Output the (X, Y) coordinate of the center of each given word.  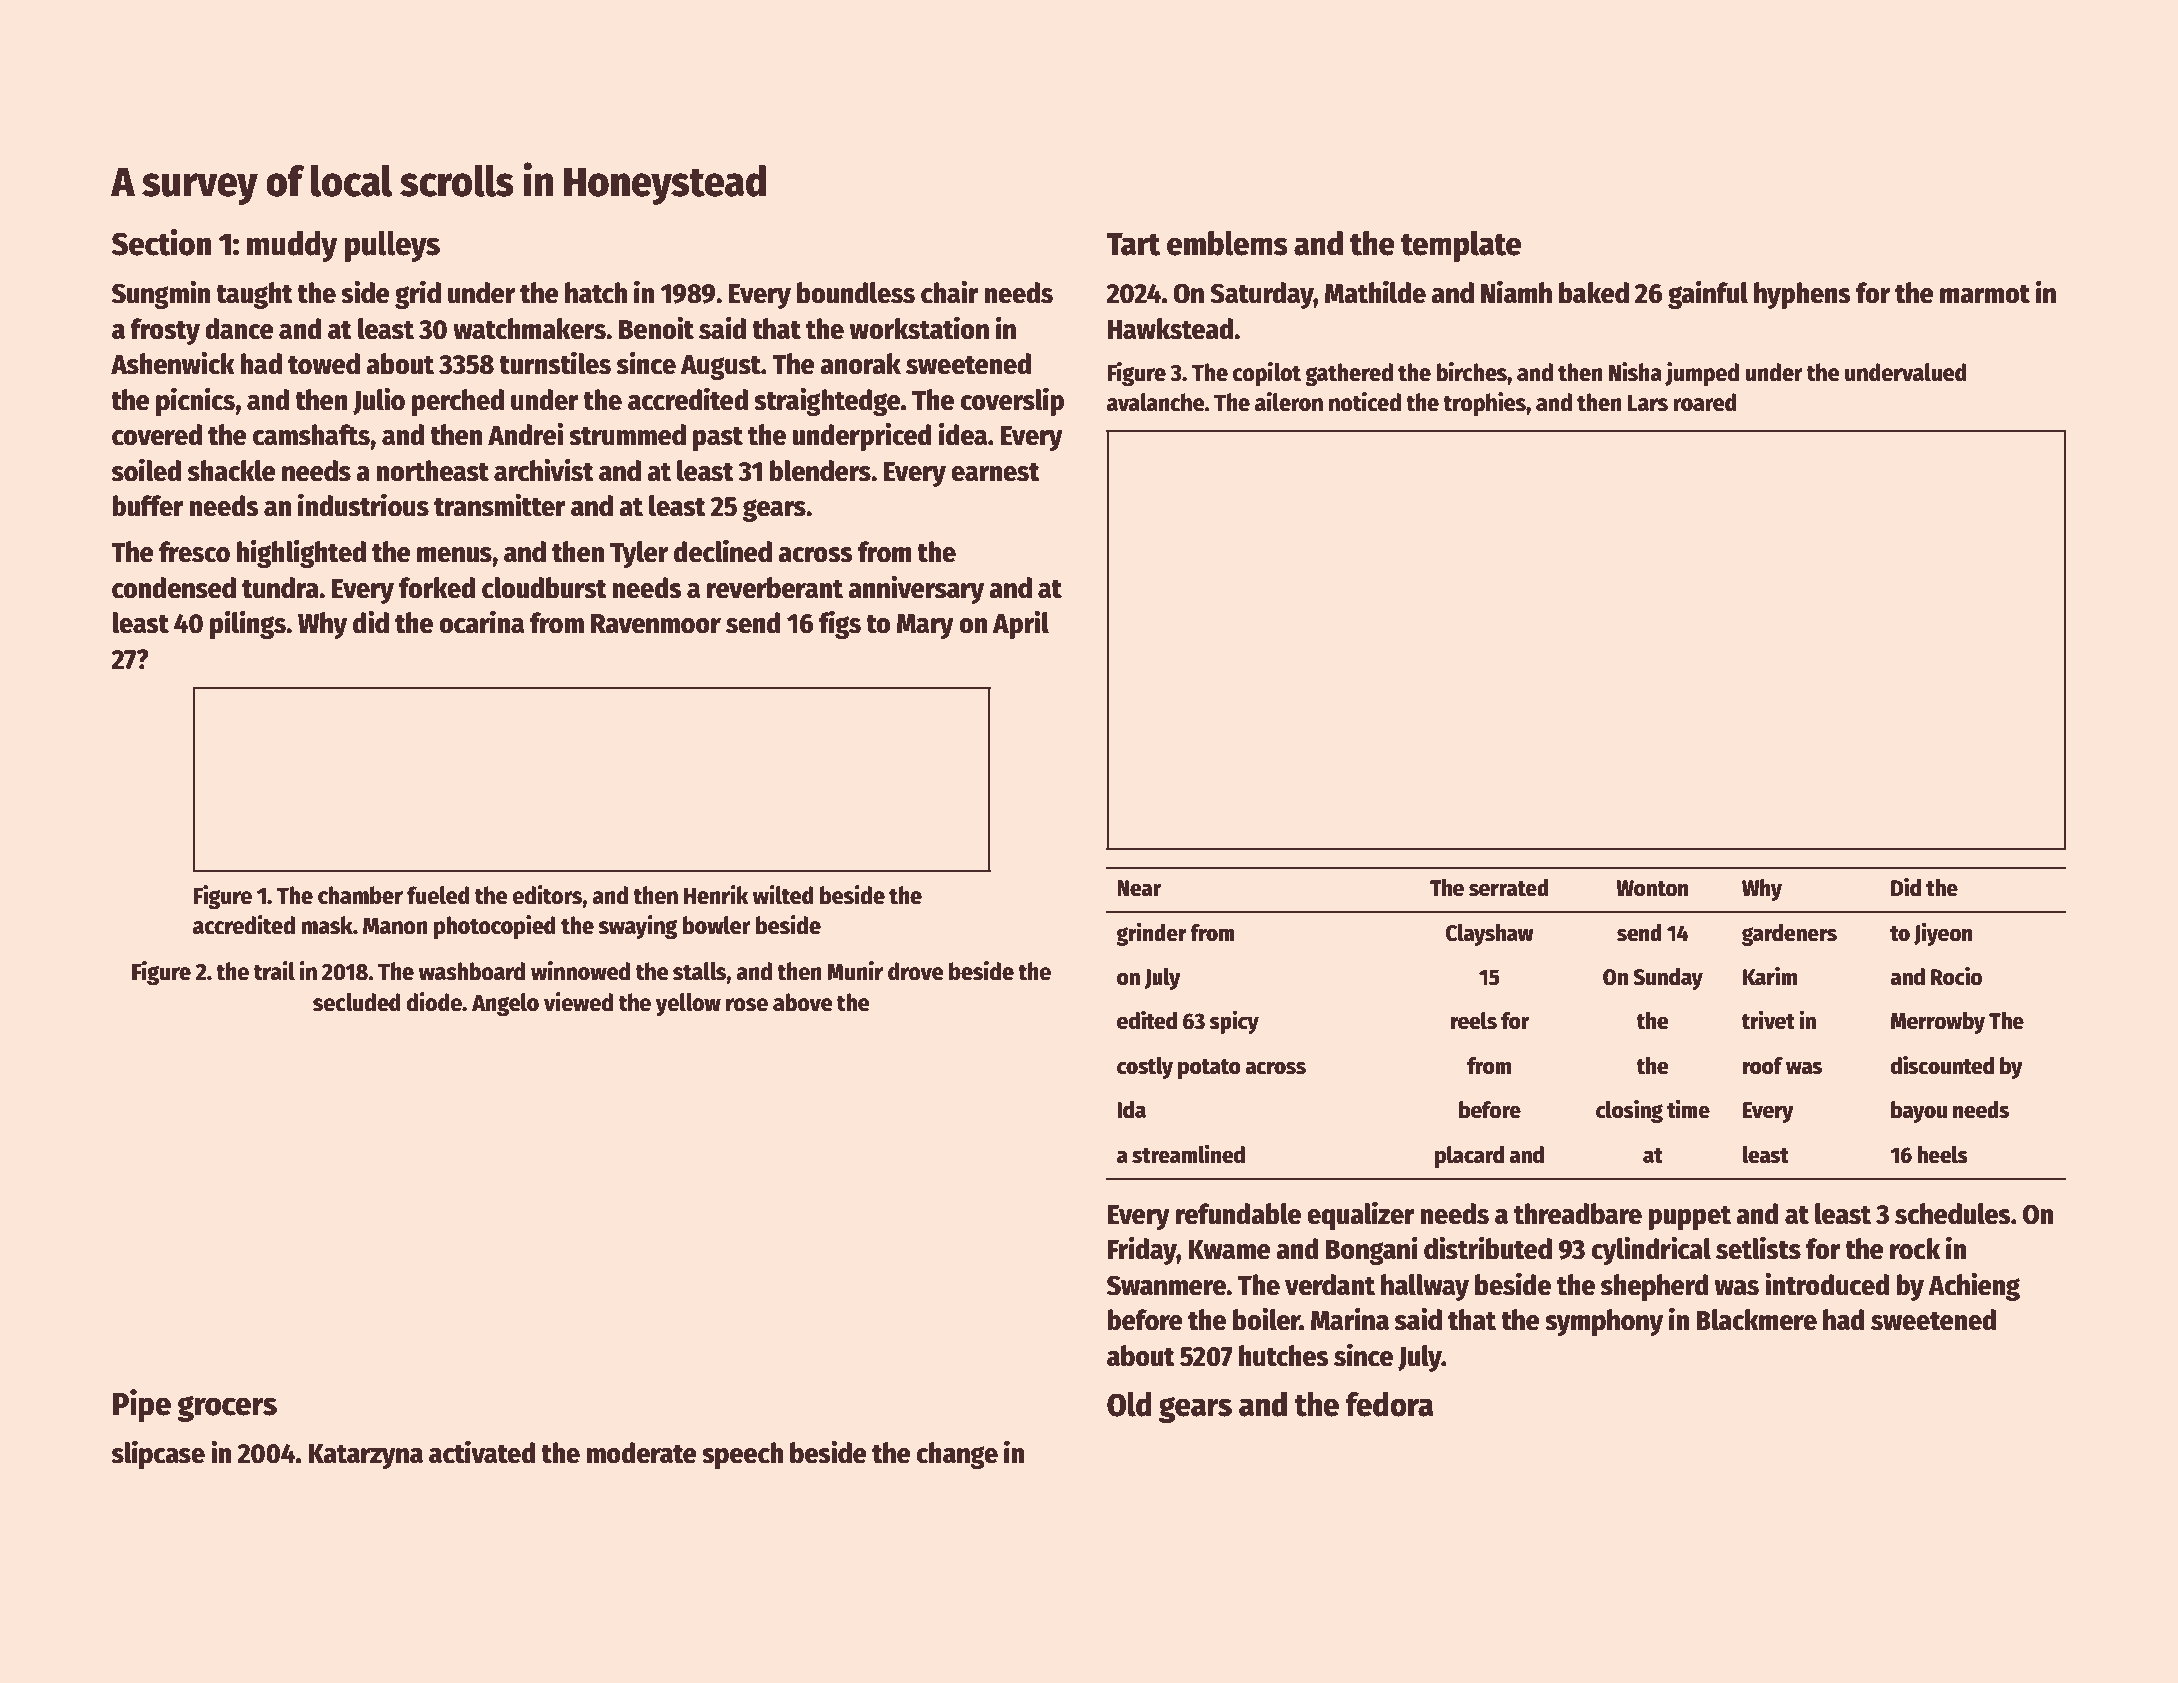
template (1461, 246)
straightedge (827, 401)
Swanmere (1166, 1285)
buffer (148, 506)
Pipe (142, 1405)
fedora (1389, 1404)
